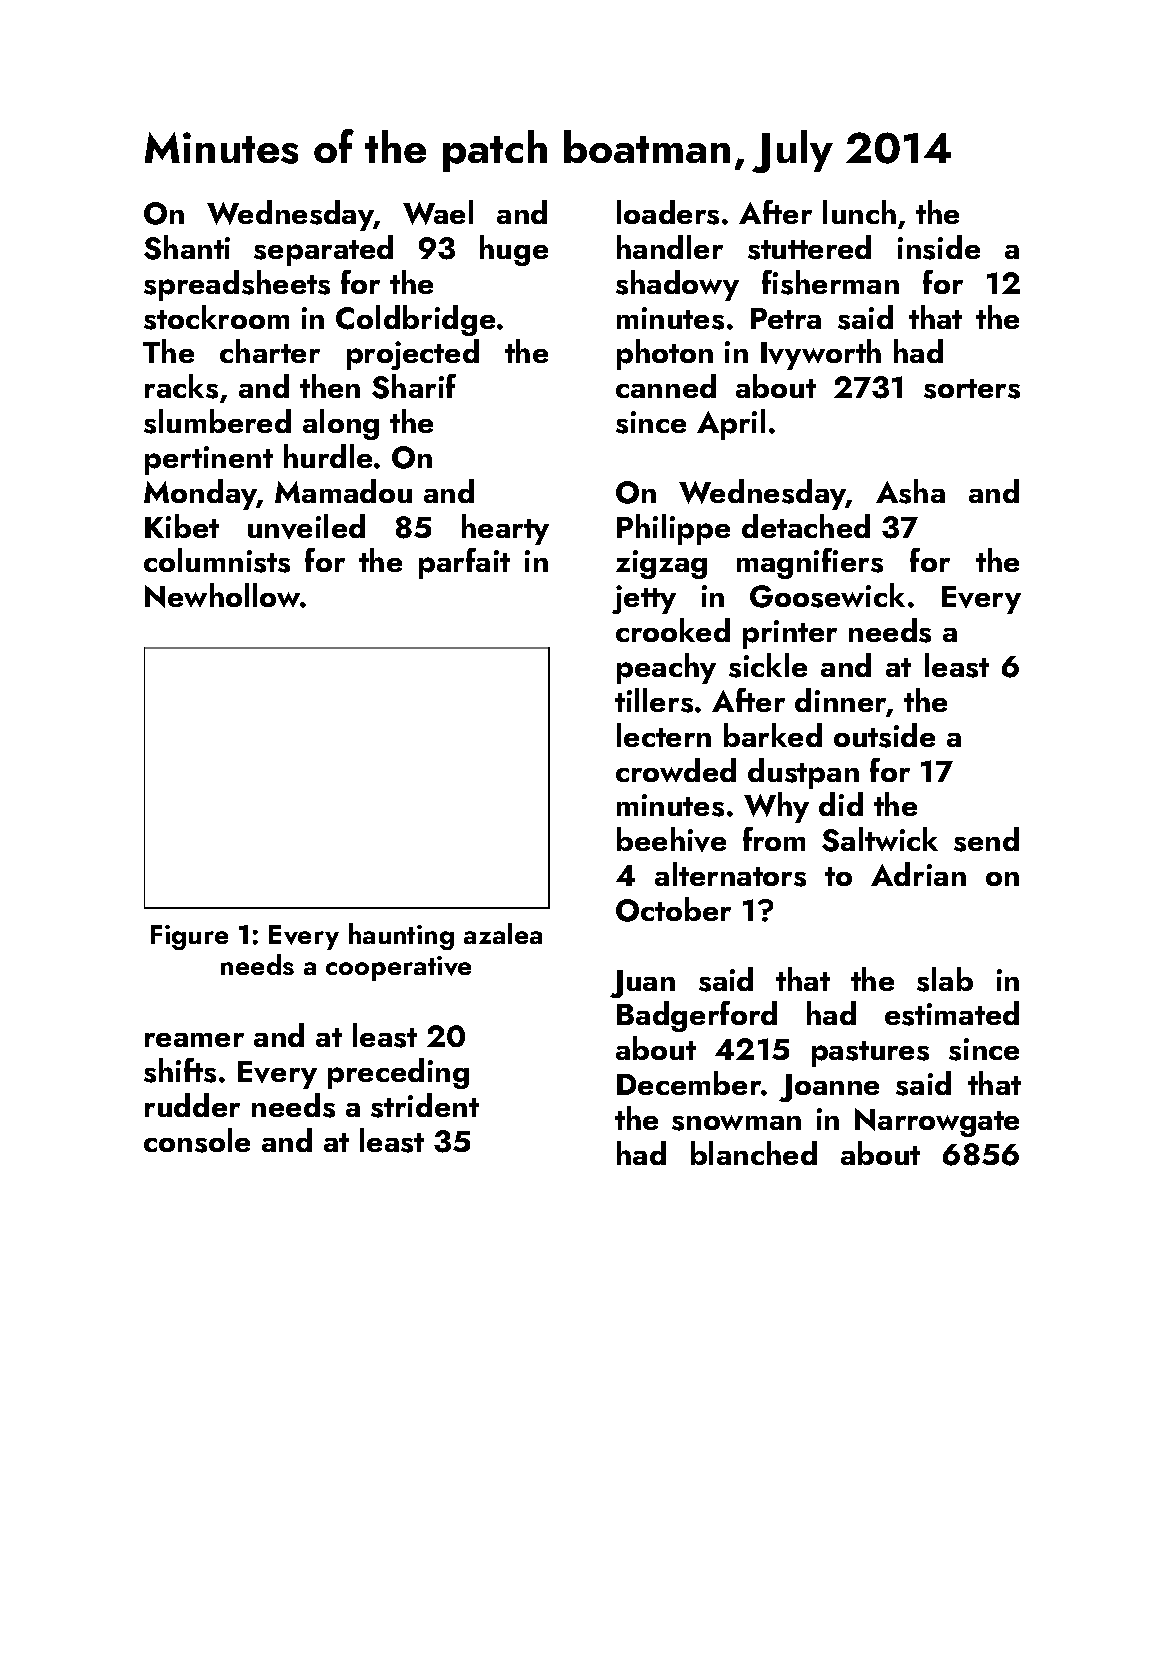  Describe the element at coordinates (438, 212) in the screenshot. I see `Wael` at that location.
